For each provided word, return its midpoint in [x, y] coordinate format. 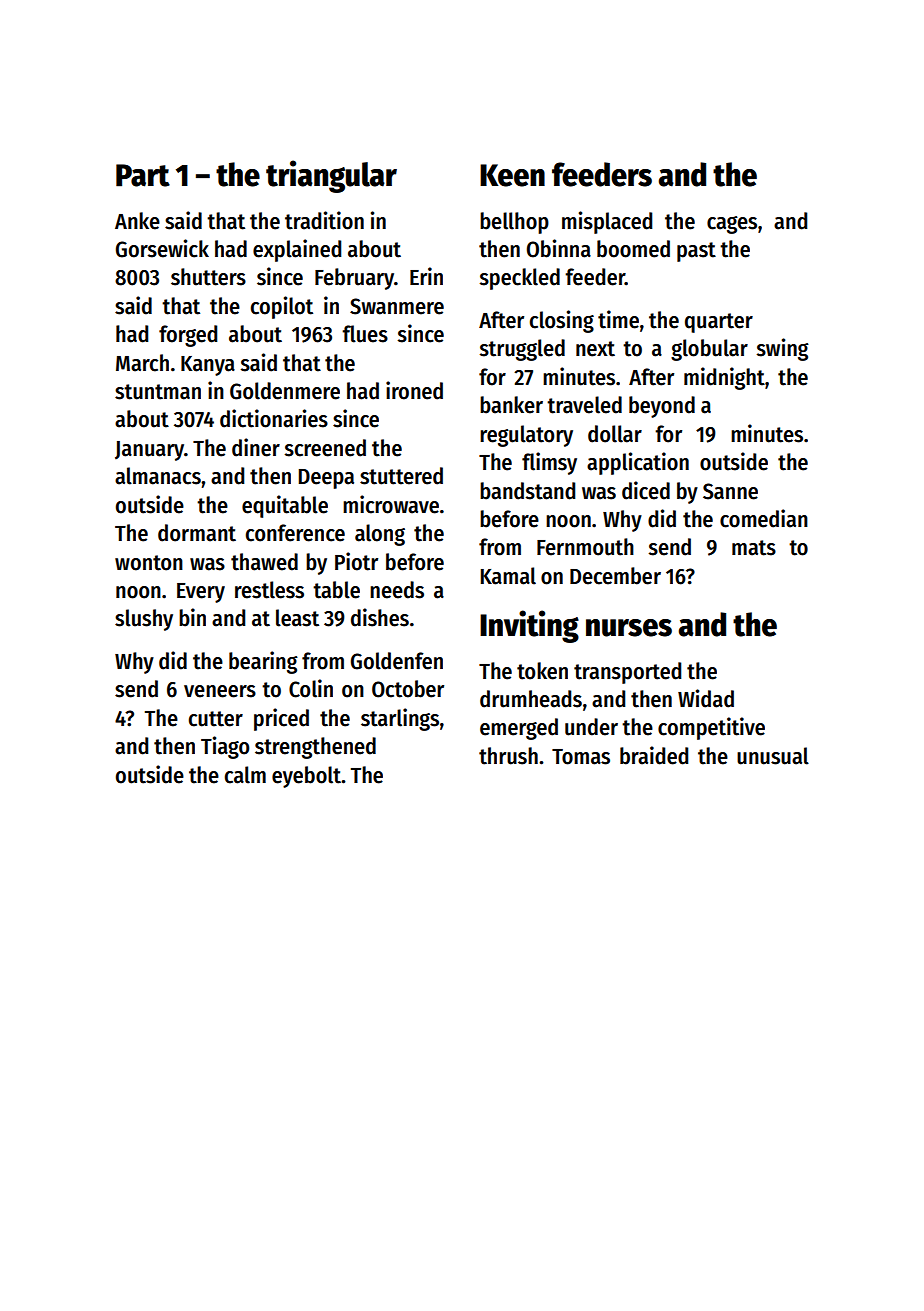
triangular [331, 176]
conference [295, 533]
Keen [512, 175]
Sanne [730, 491]
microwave [391, 504]
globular [709, 350]
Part [143, 175]
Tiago [225, 747]
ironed [414, 390]
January [149, 451]
